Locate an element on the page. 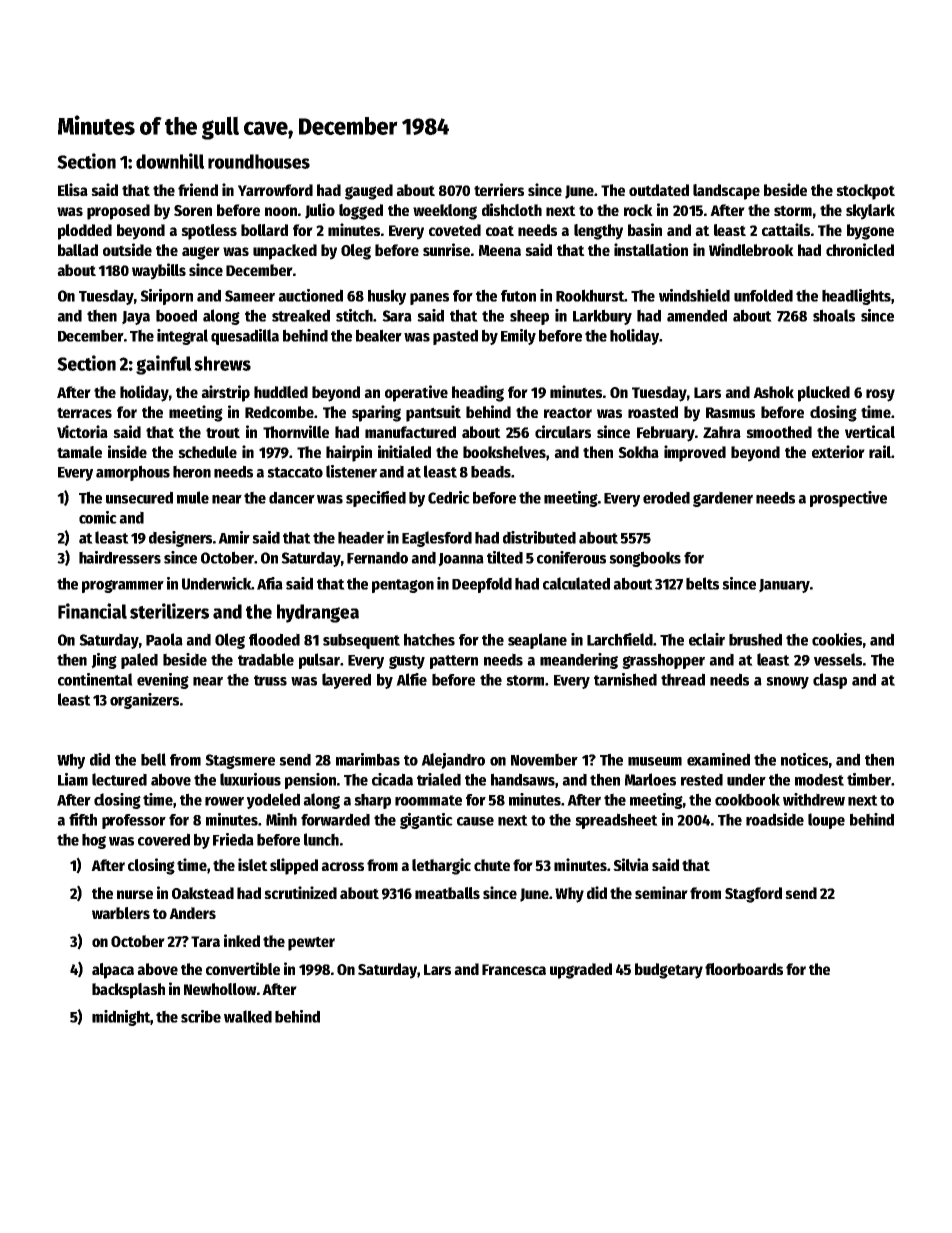 The width and height of the image is (952, 1233). downhill is located at coordinates (170, 161).
